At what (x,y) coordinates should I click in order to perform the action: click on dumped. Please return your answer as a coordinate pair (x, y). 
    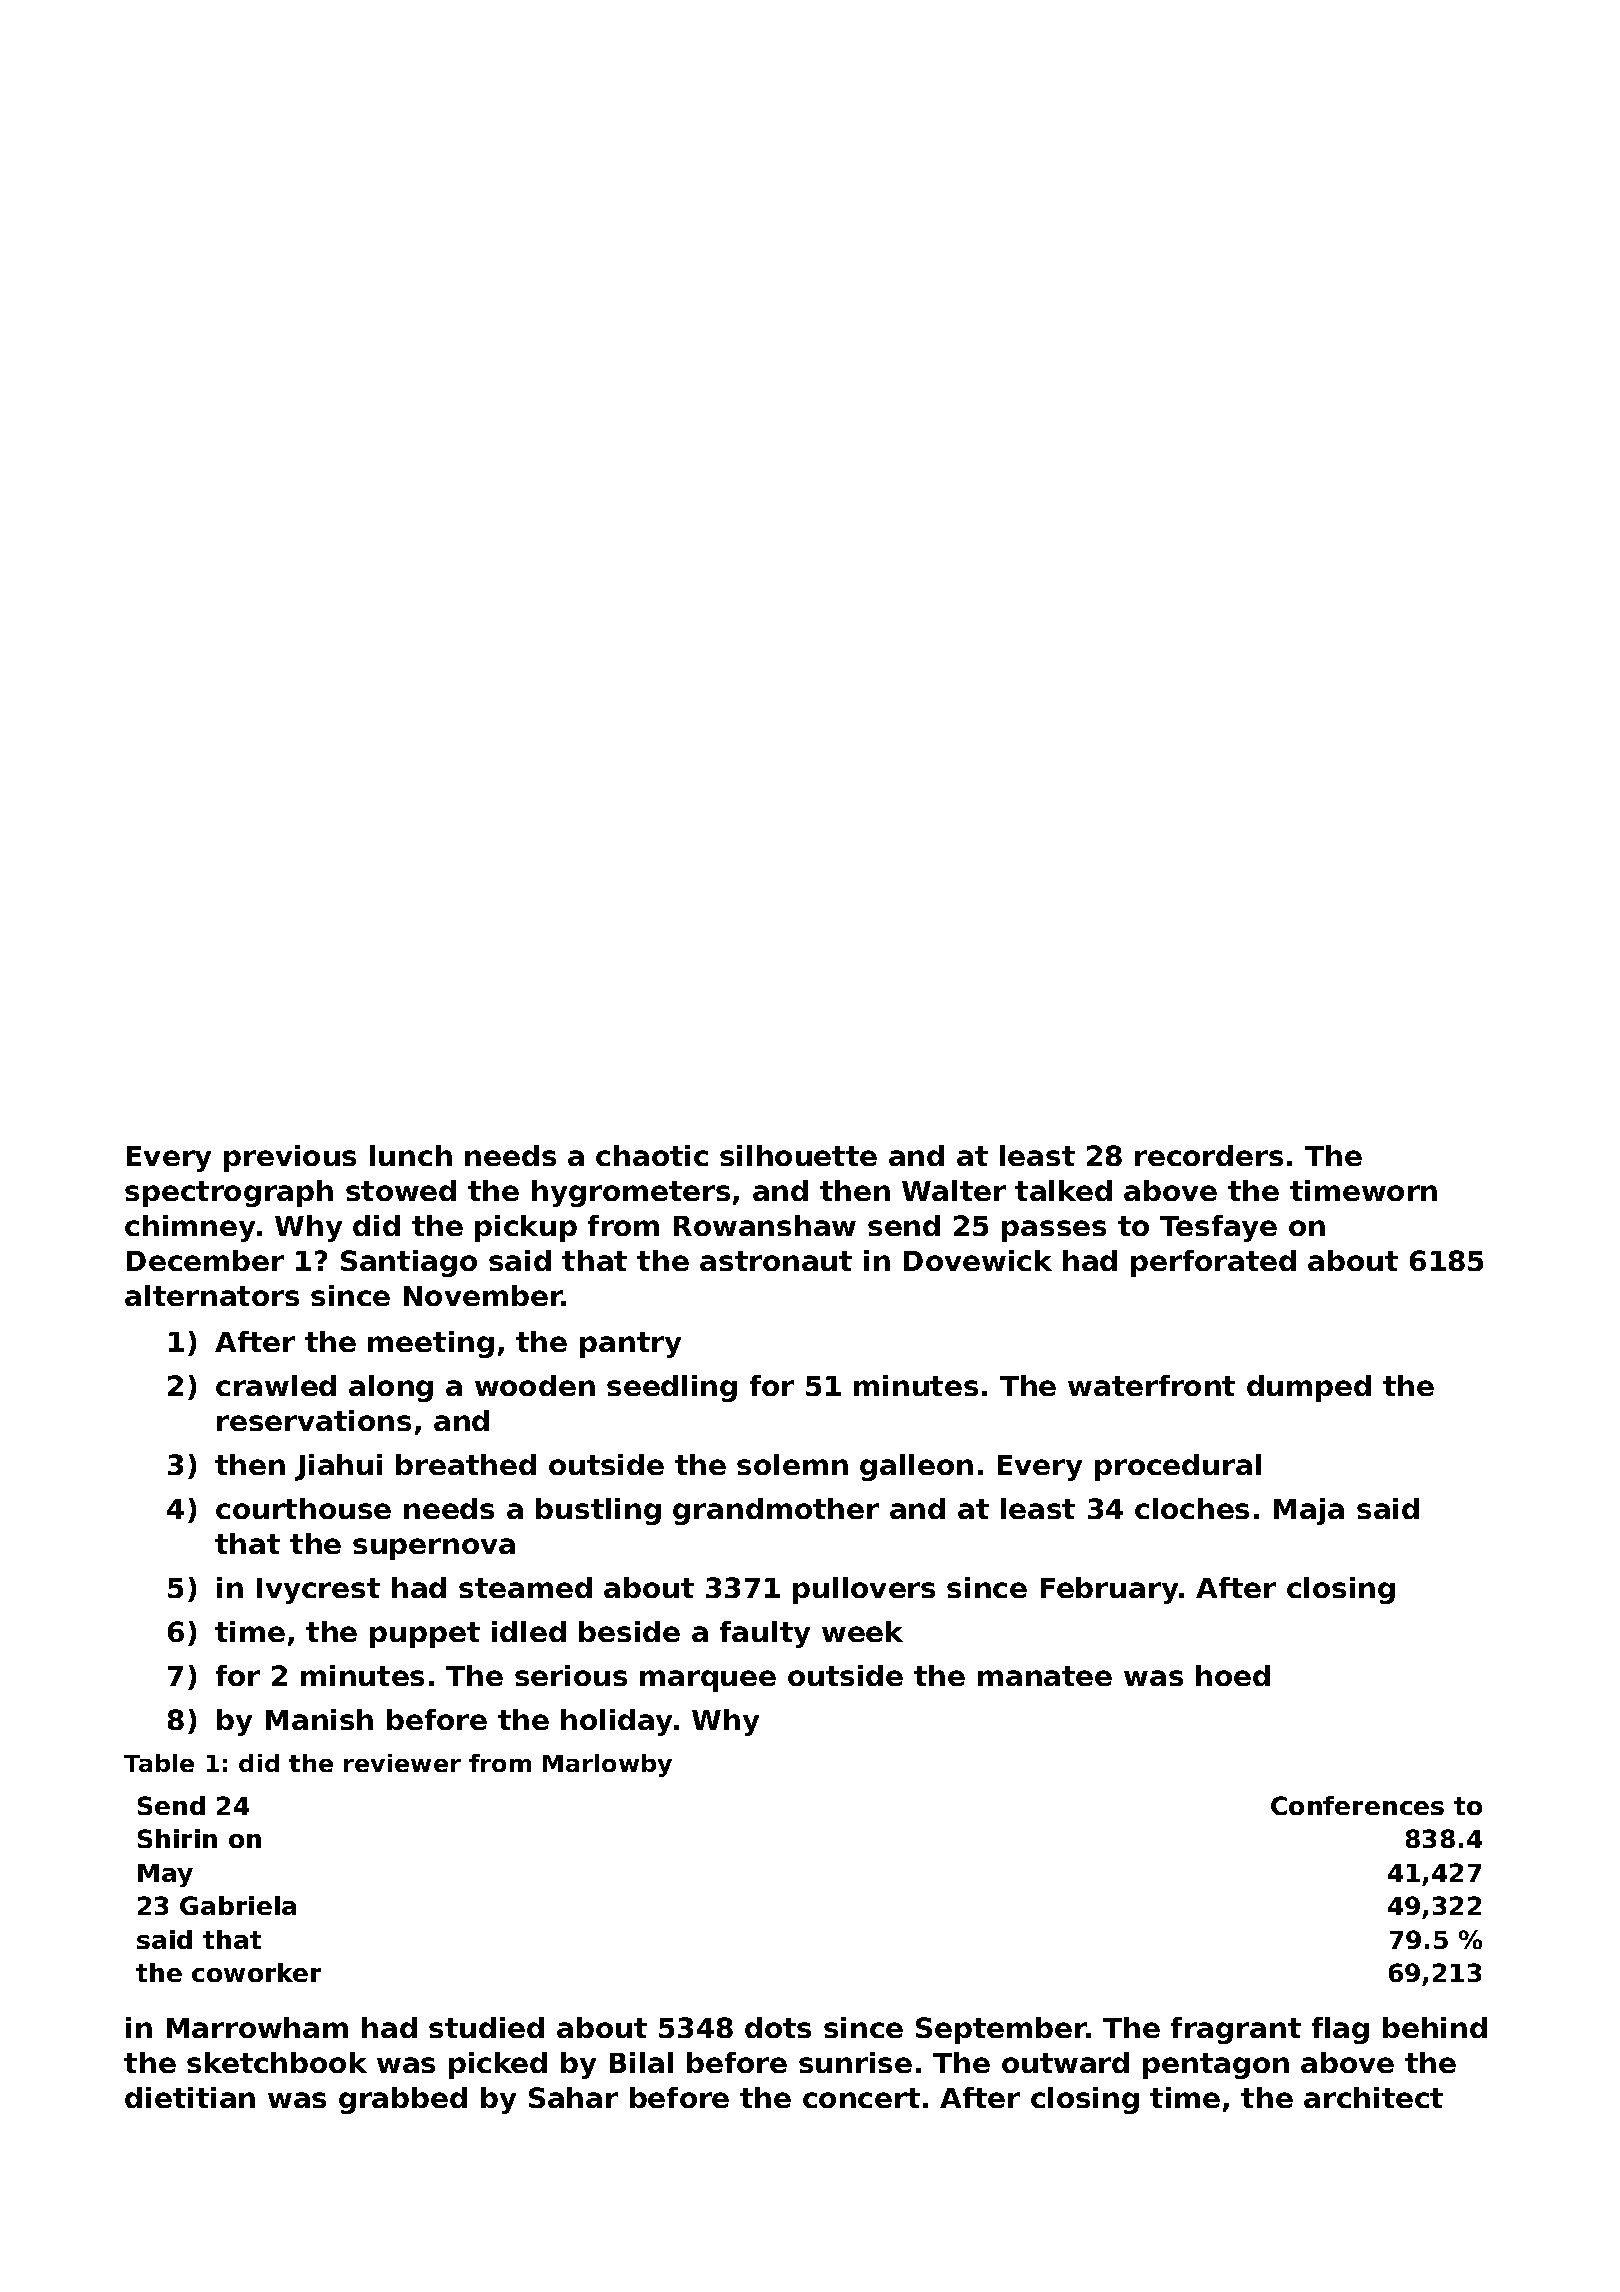
    Looking at the image, I should click on (1309, 1388).
